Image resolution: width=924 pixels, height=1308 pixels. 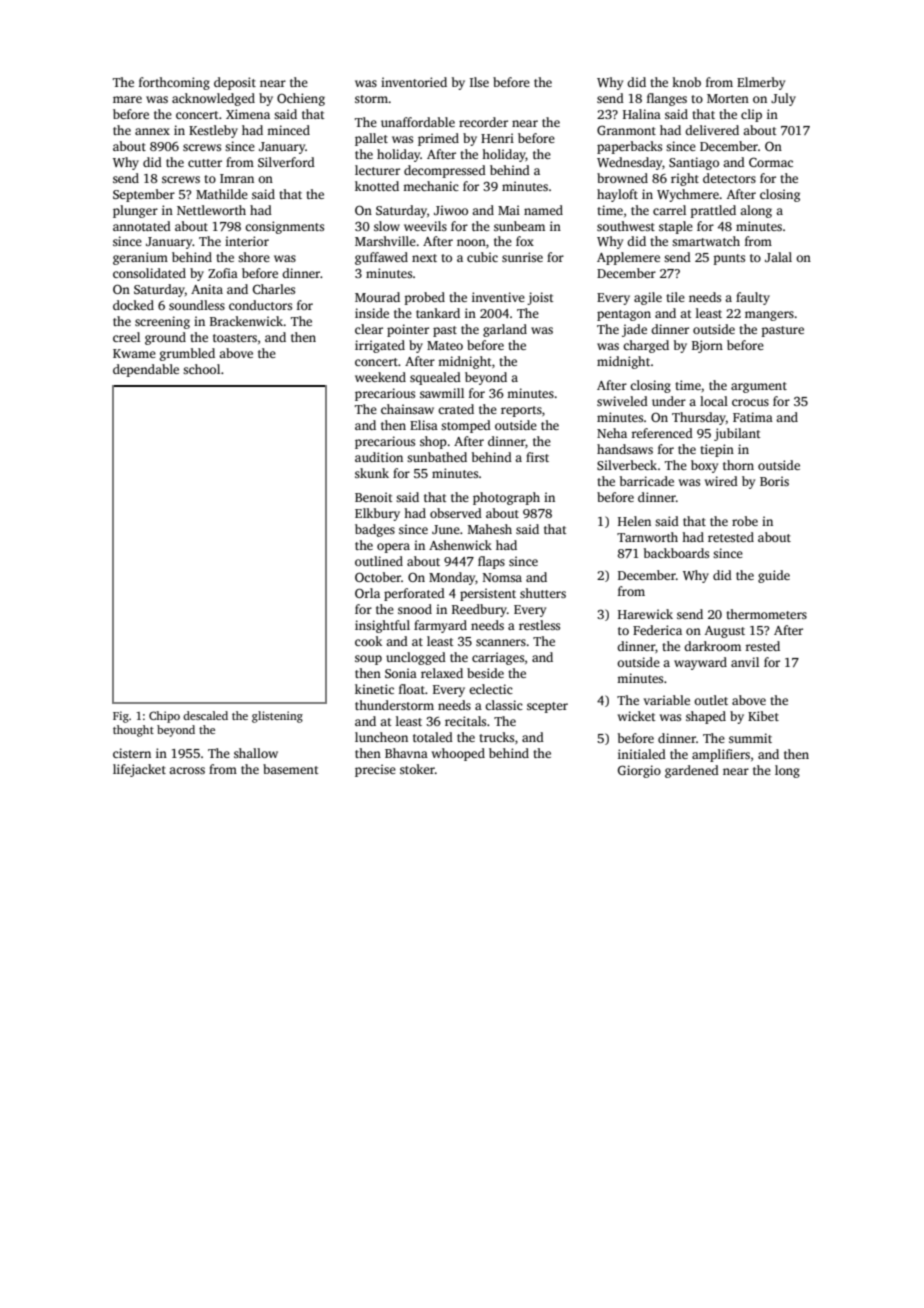 What do you see at coordinates (380, 377) in the screenshot?
I see `weekend` at bounding box center [380, 377].
